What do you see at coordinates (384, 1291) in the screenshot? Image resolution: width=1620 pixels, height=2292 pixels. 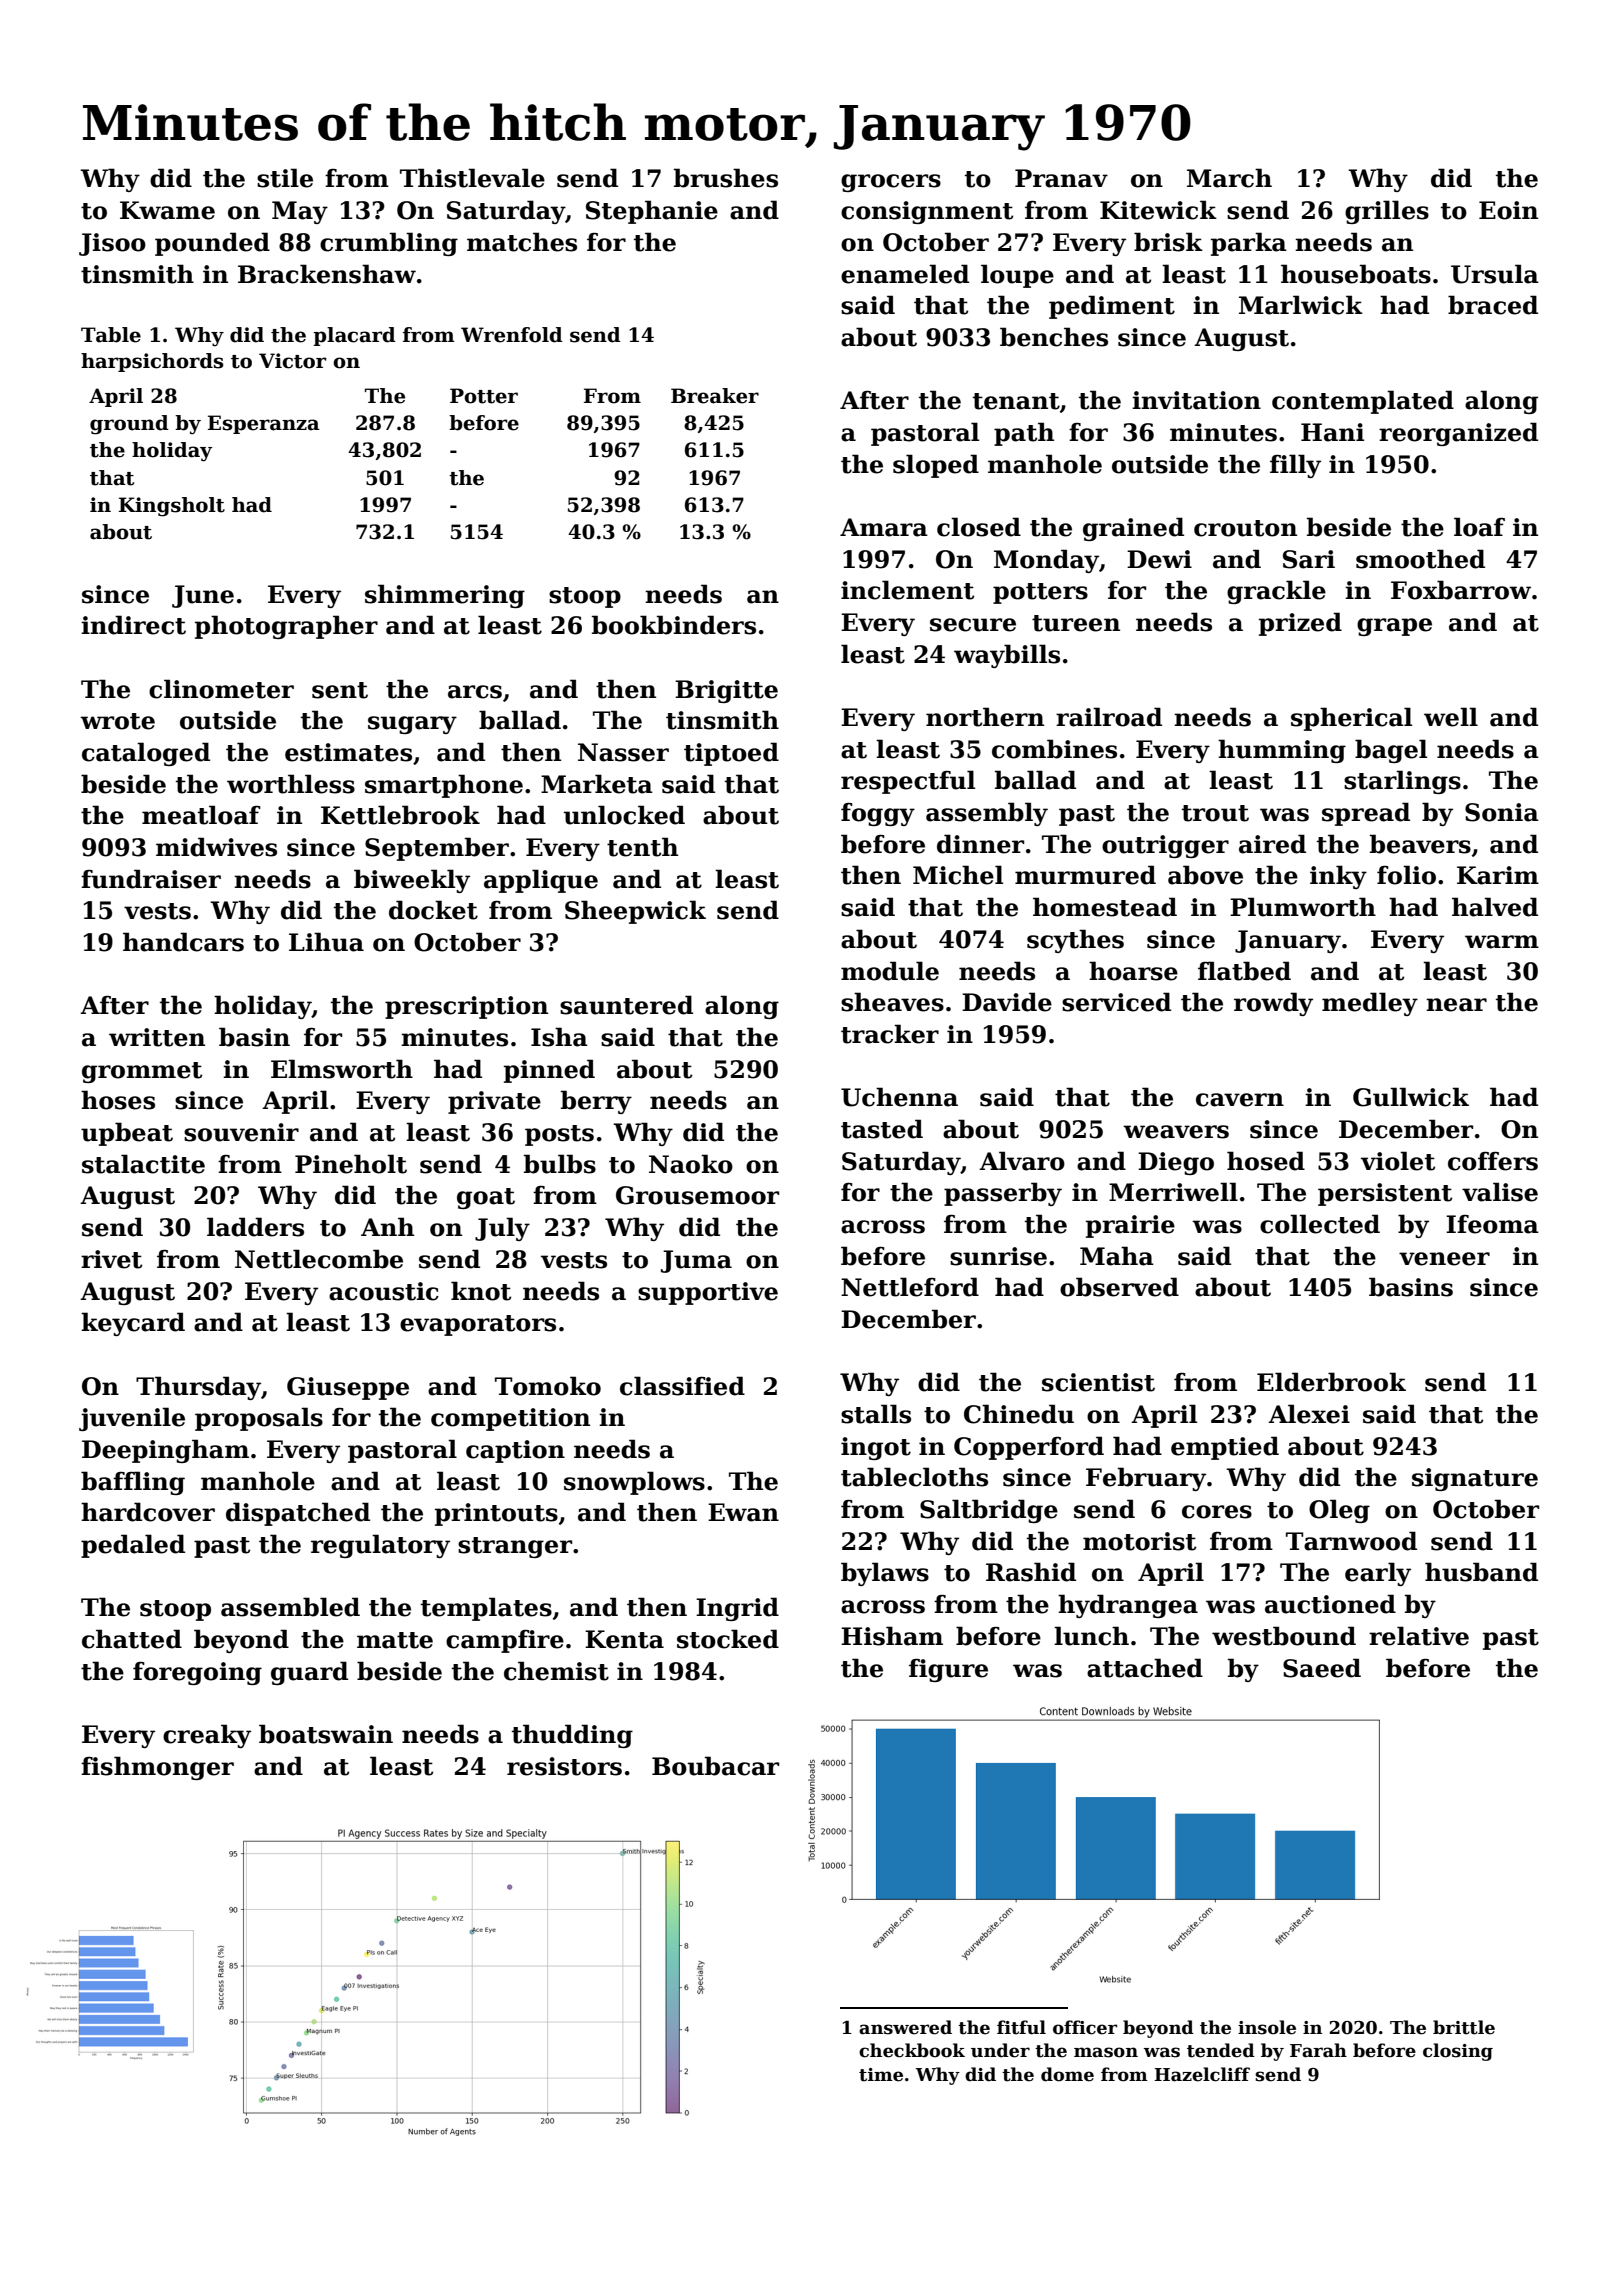 I see `acoustic` at bounding box center [384, 1291].
